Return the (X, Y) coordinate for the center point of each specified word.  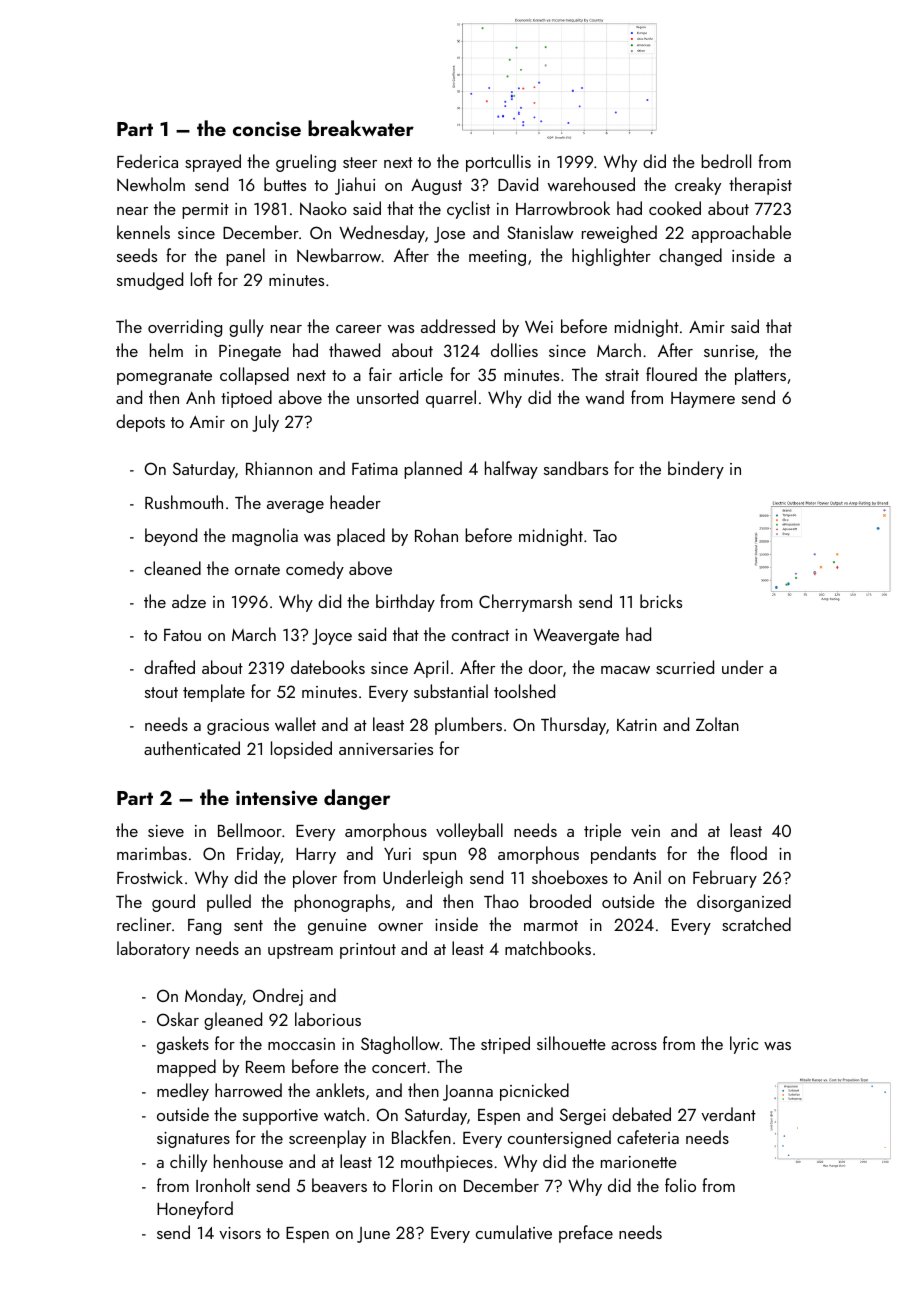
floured (671, 374)
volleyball (469, 832)
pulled (229, 903)
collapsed (254, 376)
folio (680, 1185)
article (421, 374)
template (214, 693)
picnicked (534, 1092)
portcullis (498, 163)
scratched (756, 924)
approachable (741, 234)
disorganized (744, 903)
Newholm (151, 184)
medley (183, 1092)
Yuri (397, 854)
